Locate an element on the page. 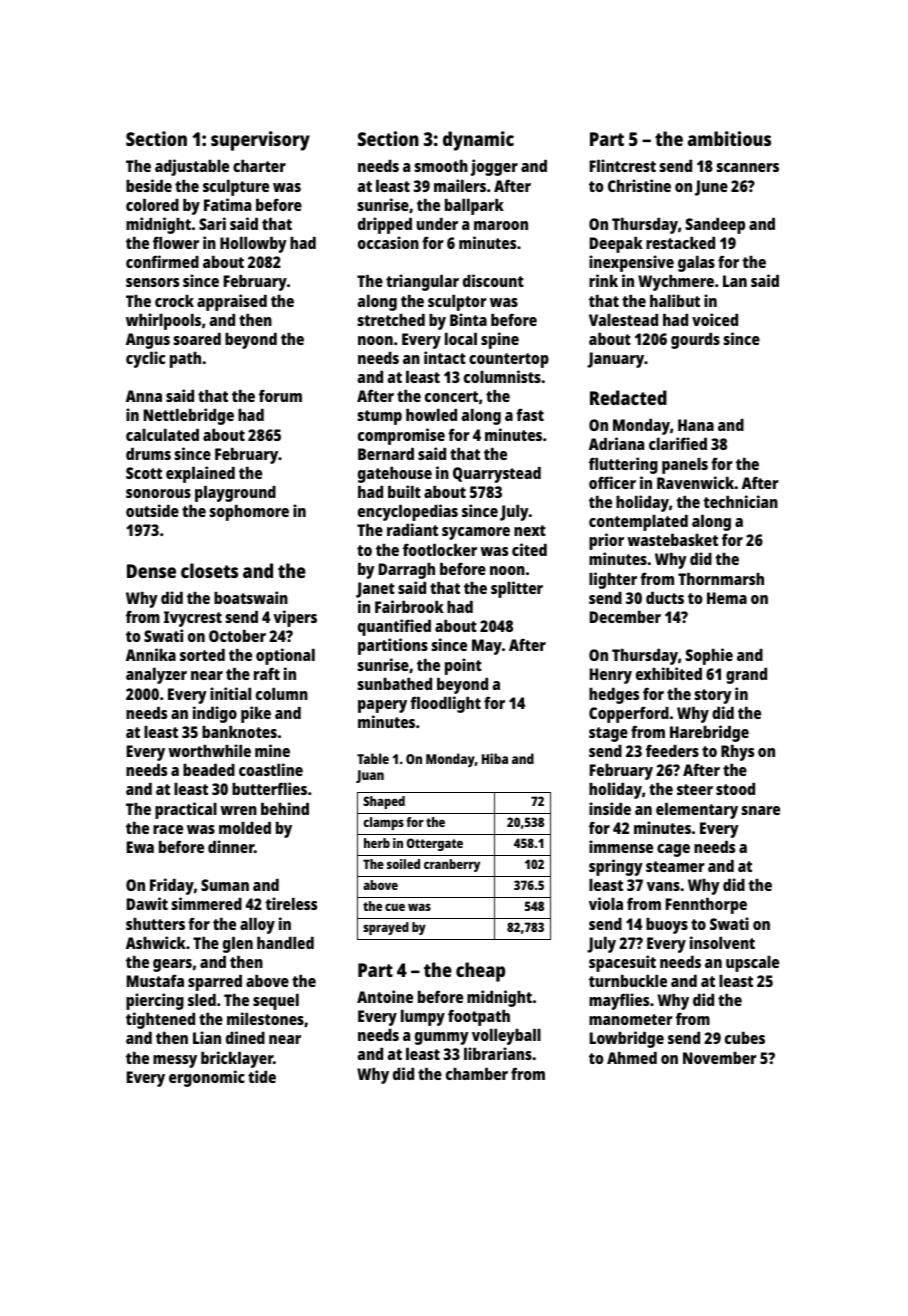 This document has width=908, height=1316. Christine is located at coordinates (639, 185).
